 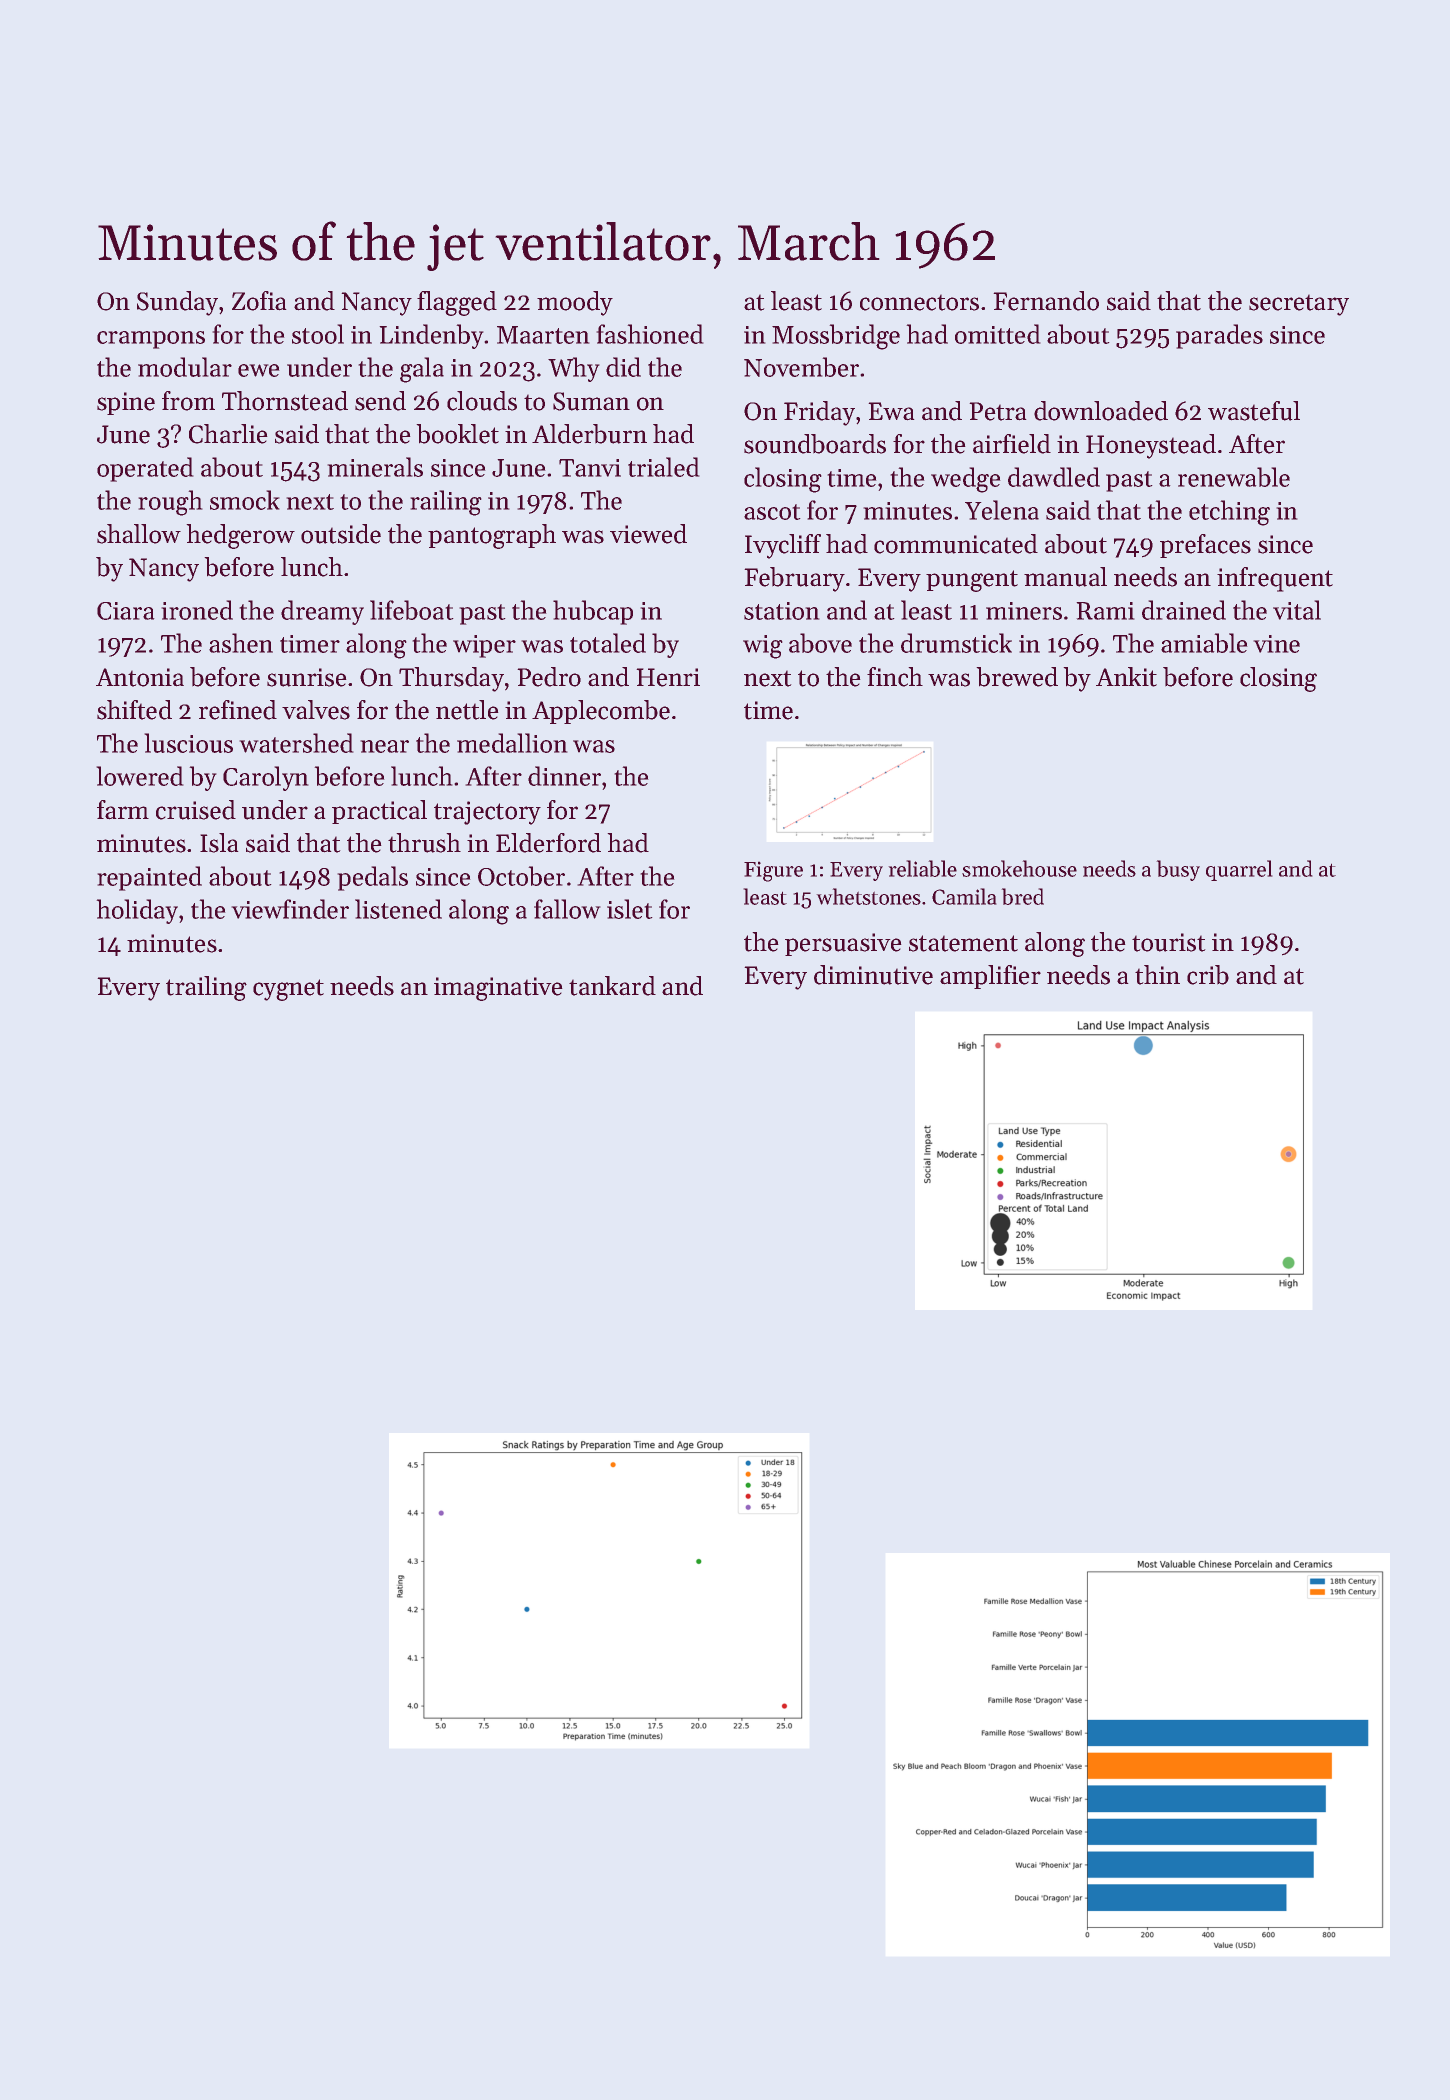 I want to click on crib, so click(x=1208, y=975).
